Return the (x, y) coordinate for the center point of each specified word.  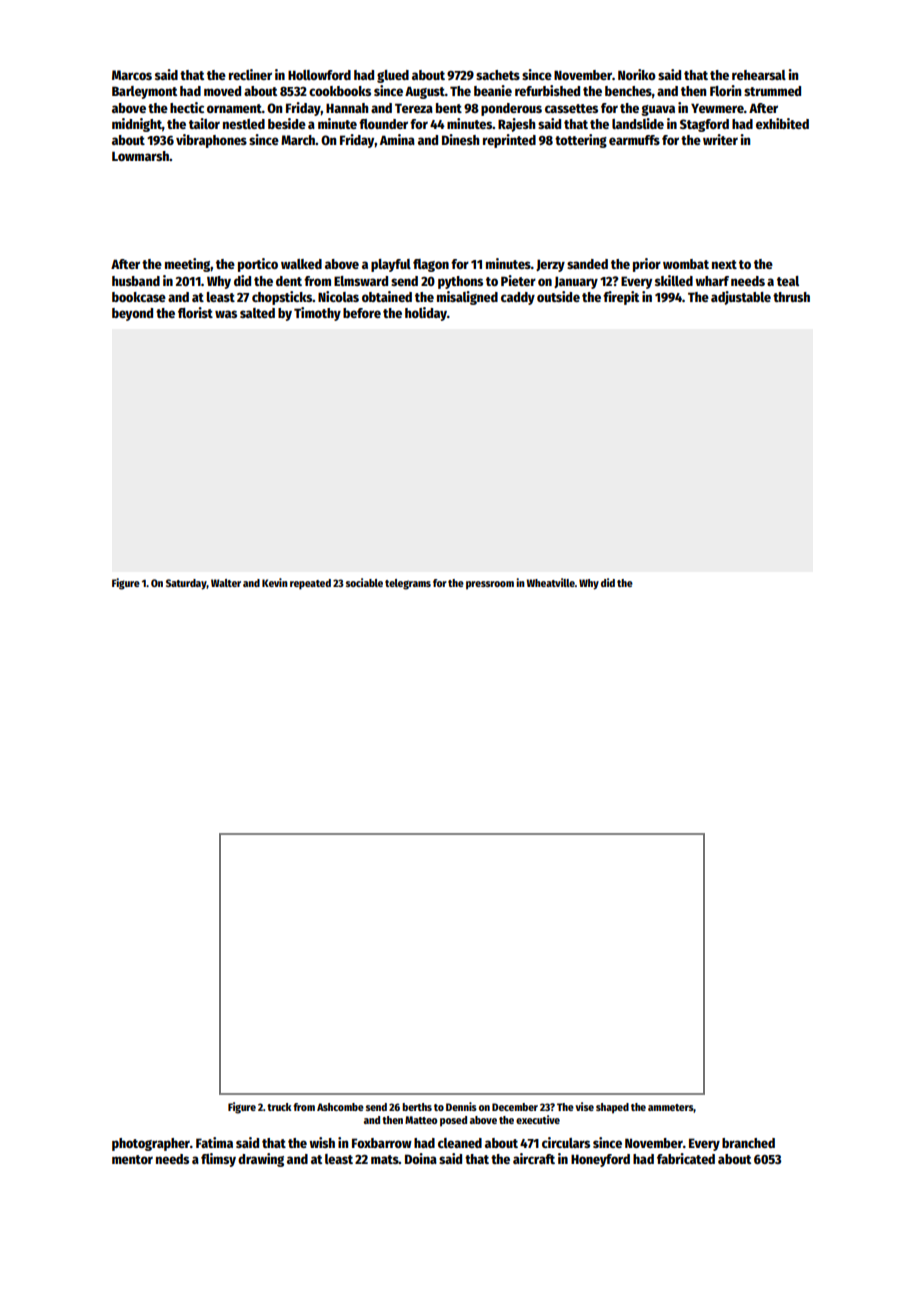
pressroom (490, 585)
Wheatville (550, 582)
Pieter (518, 280)
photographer (151, 1144)
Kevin (275, 582)
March (298, 140)
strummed (772, 91)
